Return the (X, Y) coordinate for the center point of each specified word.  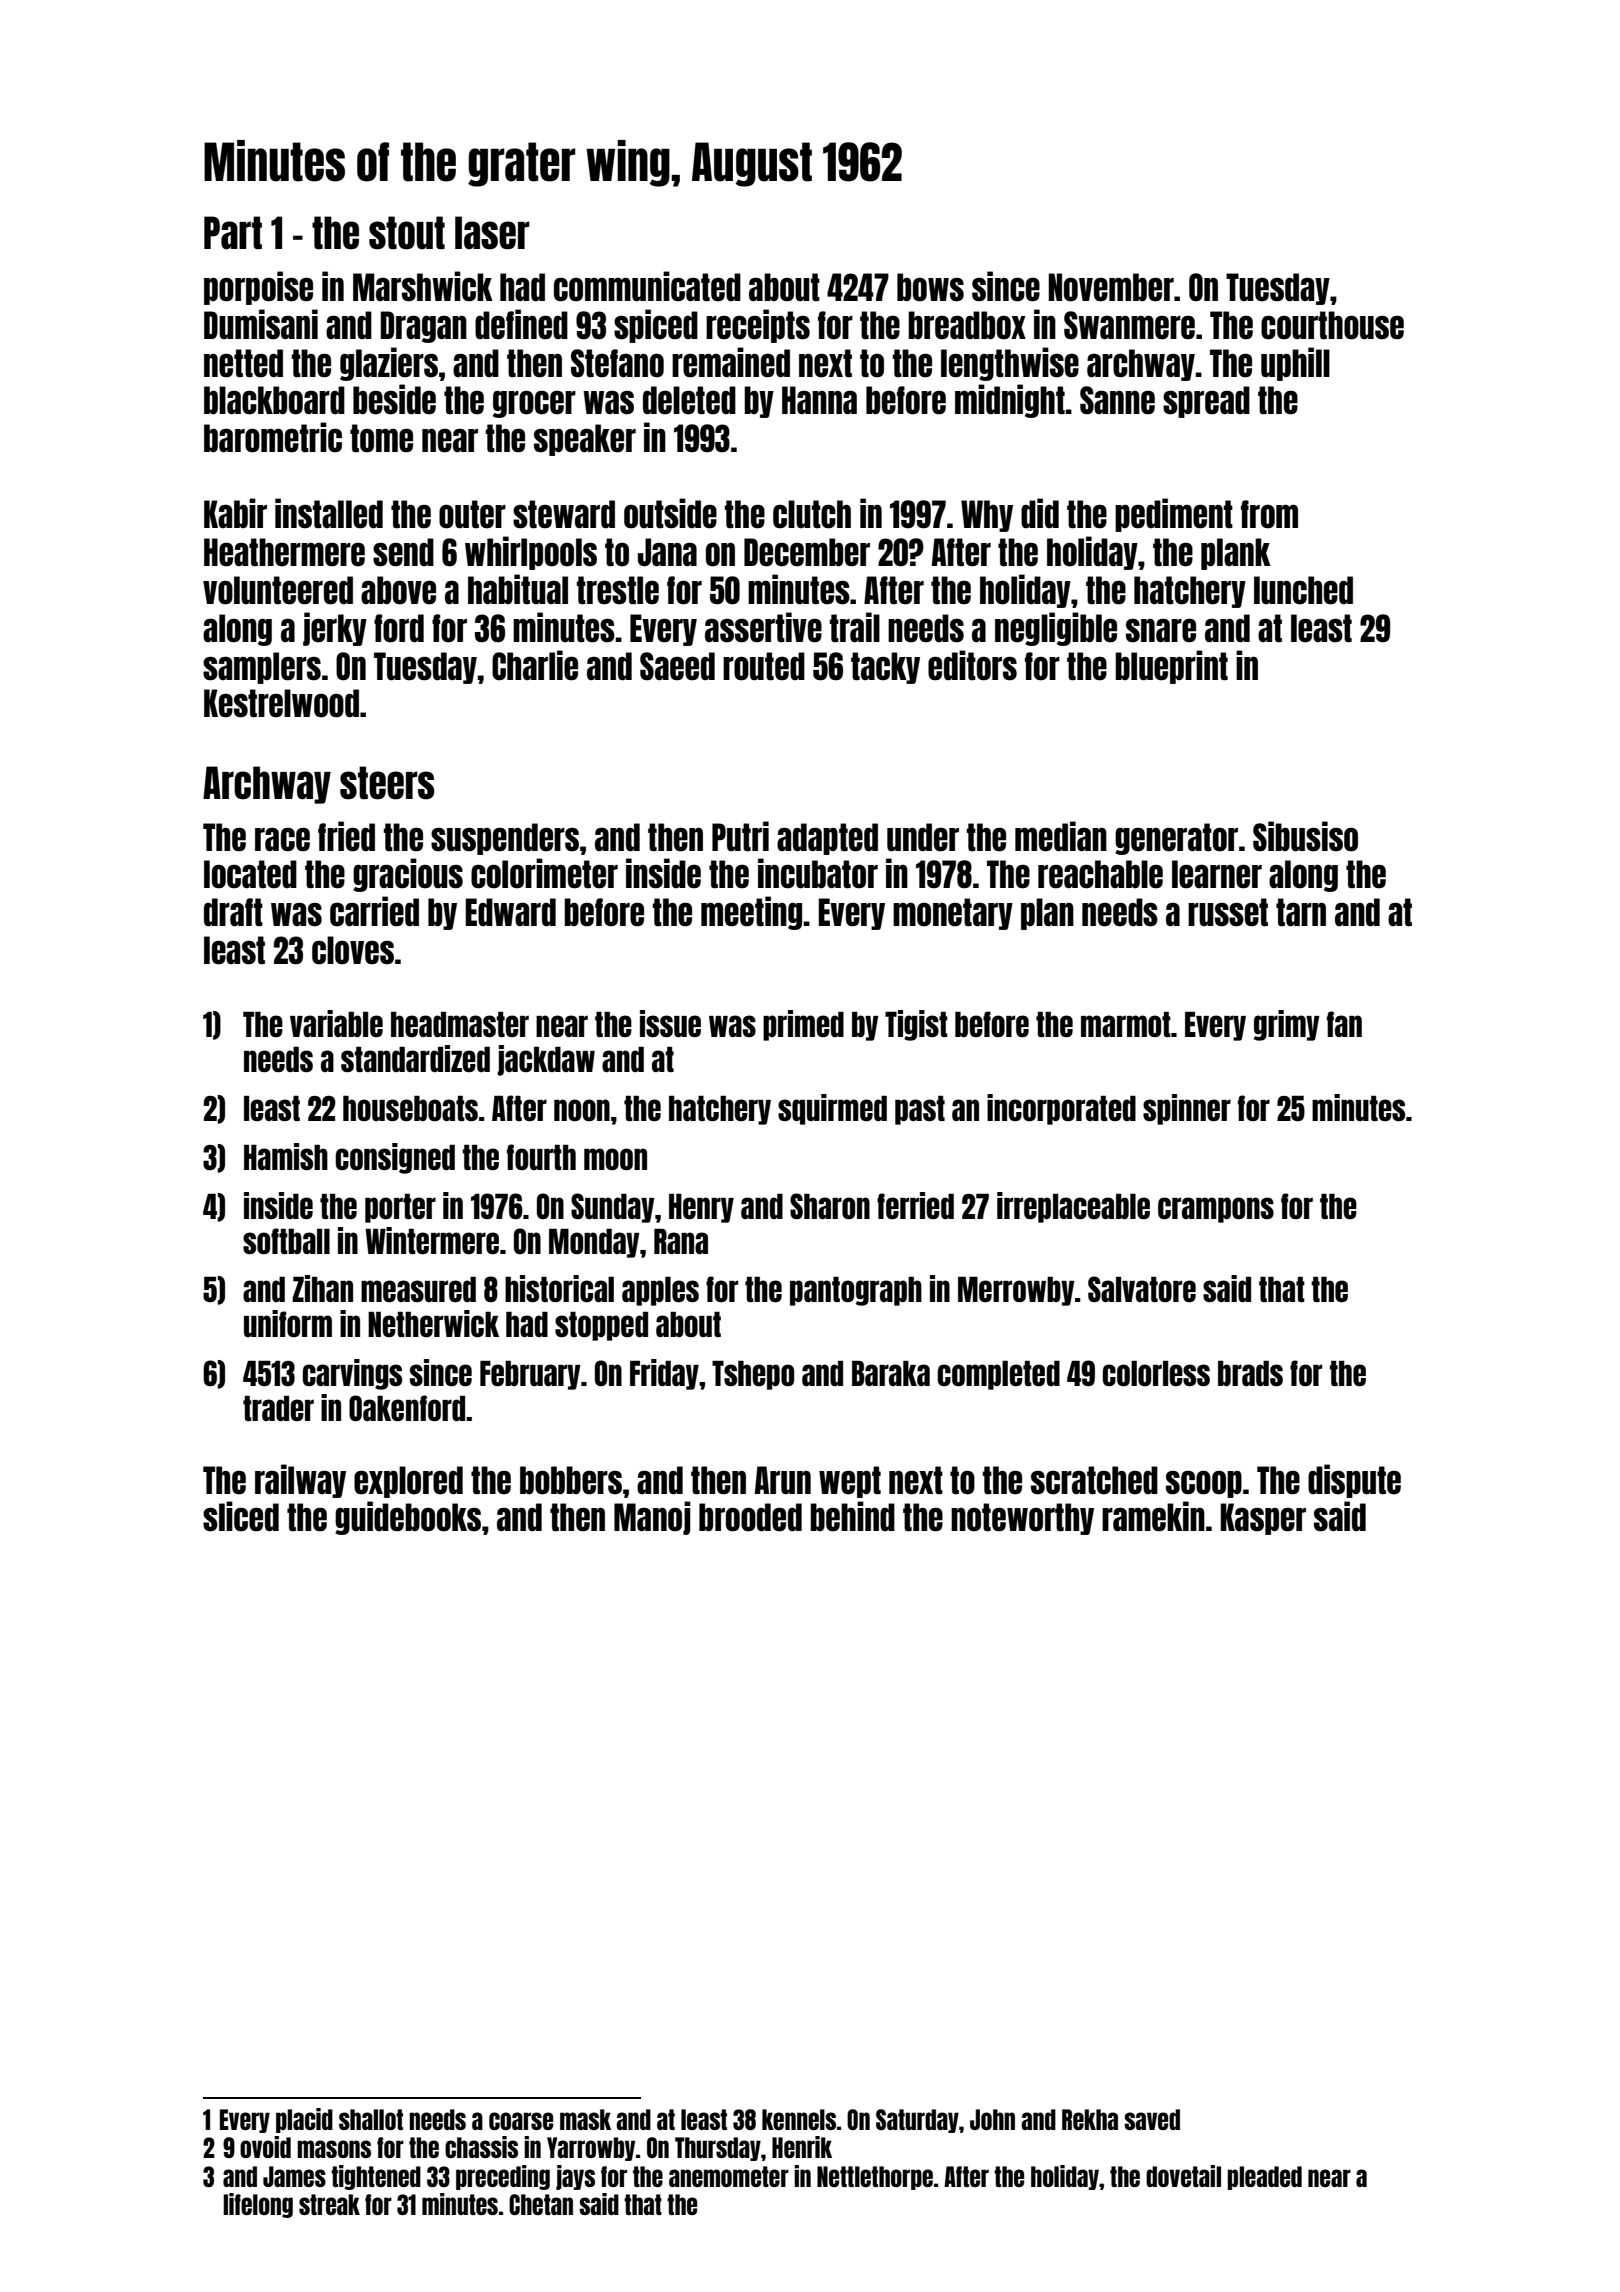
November (1111, 287)
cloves (353, 950)
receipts (758, 326)
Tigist (916, 1025)
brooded (750, 1517)
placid (304, 2120)
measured (418, 1289)
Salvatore (1142, 1289)
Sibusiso (1305, 836)
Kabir (235, 513)
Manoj (652, 1518)
